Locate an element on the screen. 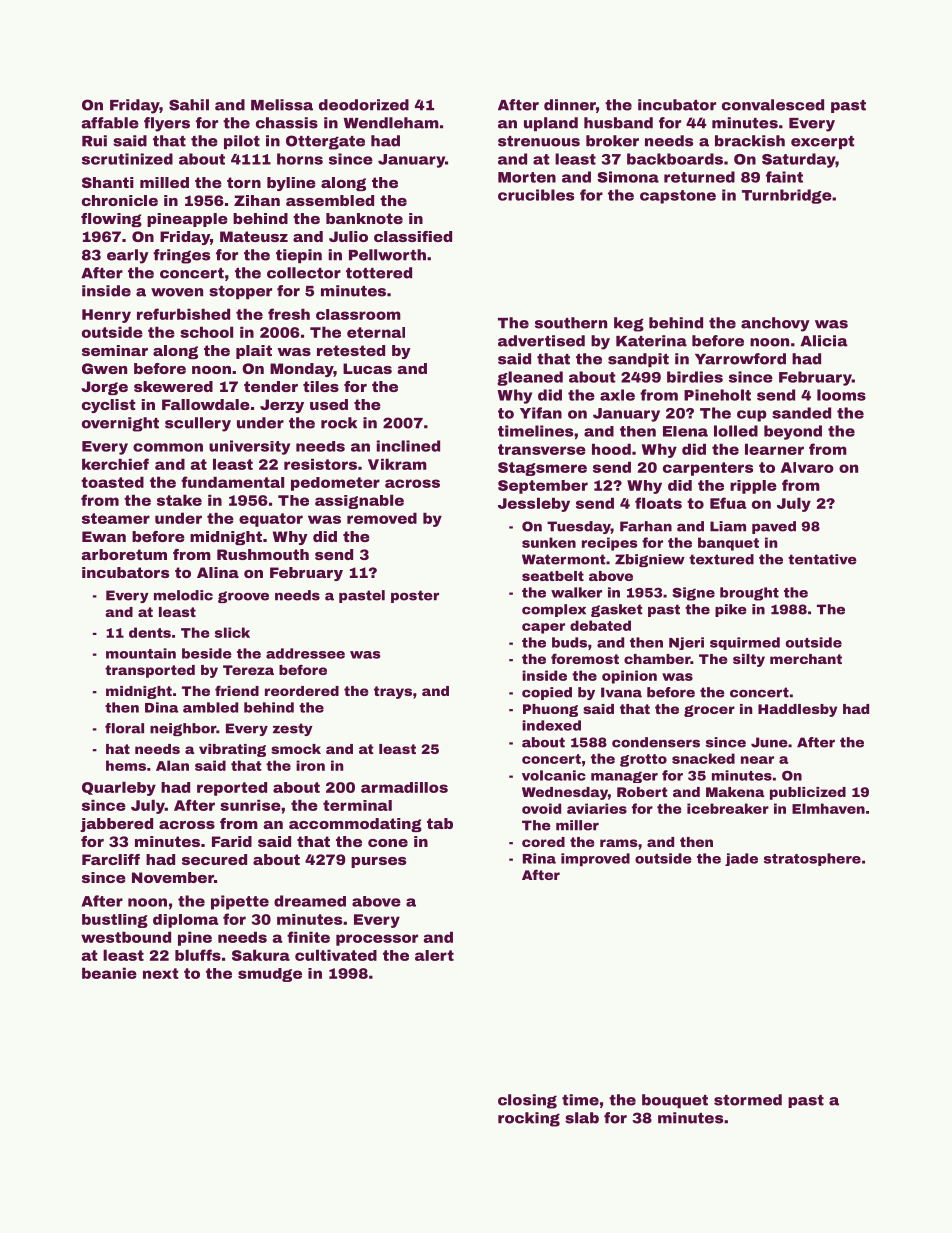 The image size is (952, 1233). pipette is located at coordinates (240, 902).
